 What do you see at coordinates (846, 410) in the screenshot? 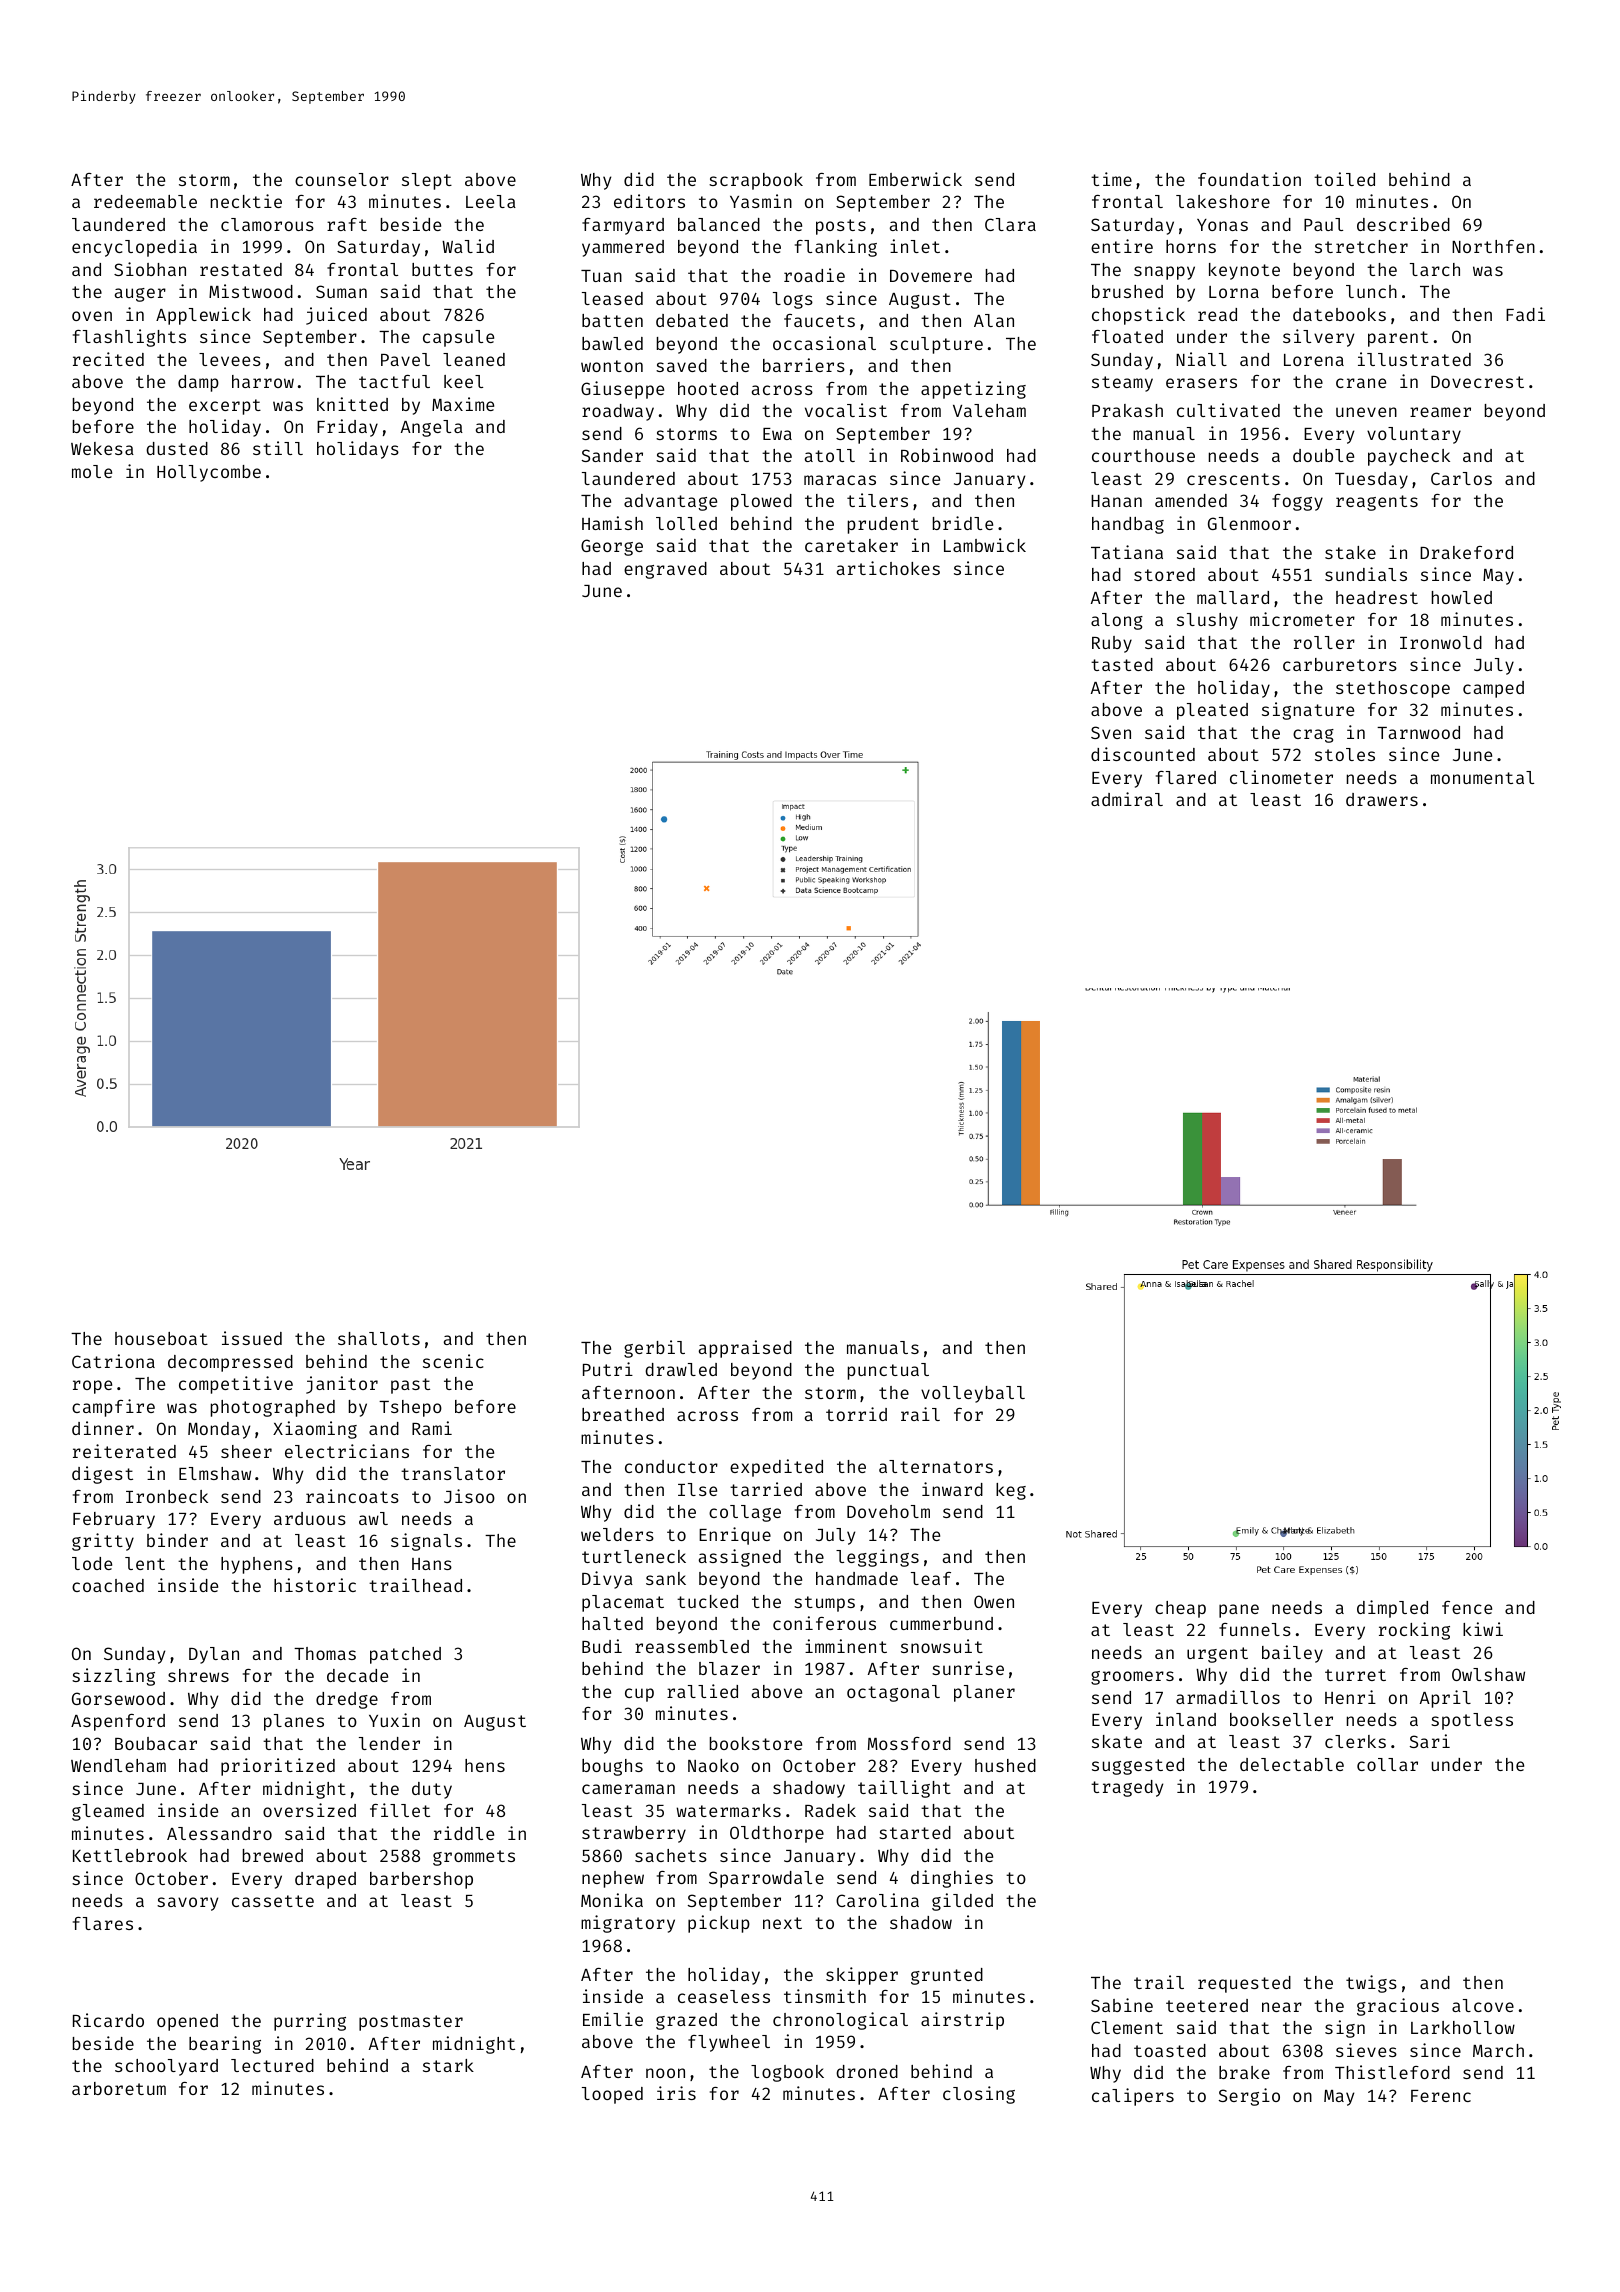
I see `vocalist` at bounding box center [846, 410].
